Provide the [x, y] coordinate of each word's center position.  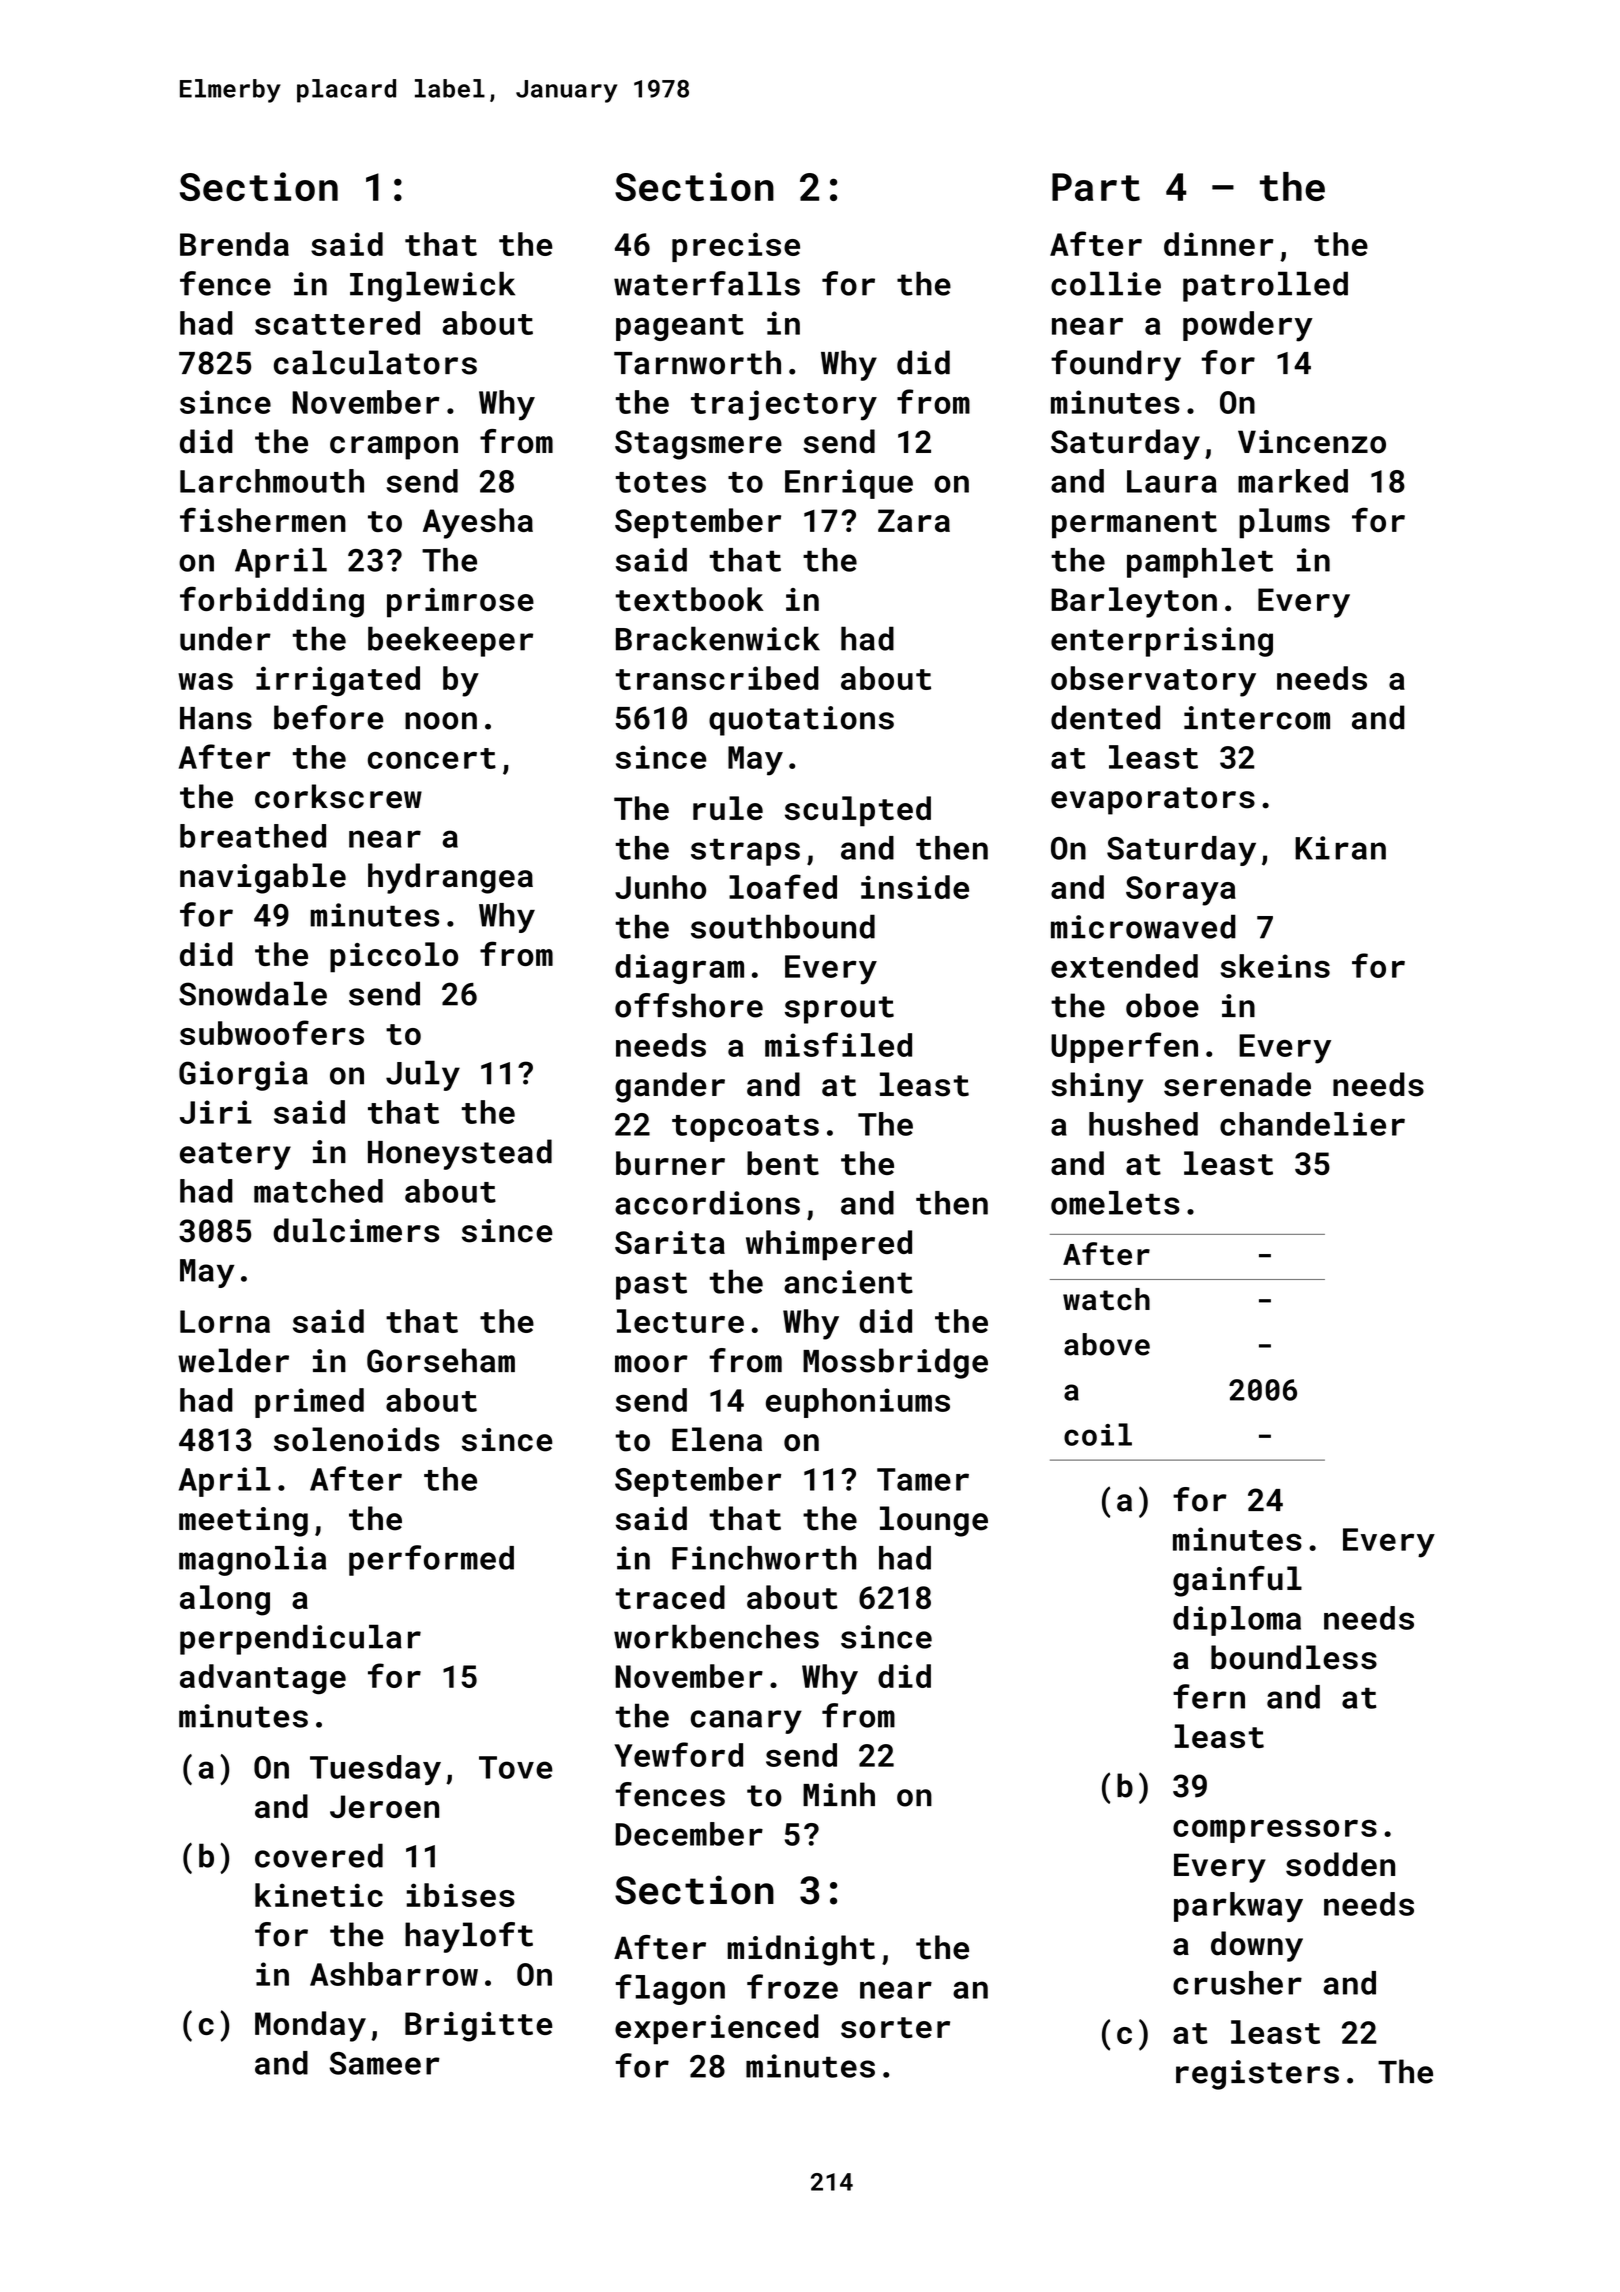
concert [432, 758]
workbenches [716, 1636]
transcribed [717, 678]
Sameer [385, 2063]
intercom [1257, 718]
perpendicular [300, 1639]
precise [736, 247]
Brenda [234, 244]
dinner [1219, 244]
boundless [1294, 1657]
